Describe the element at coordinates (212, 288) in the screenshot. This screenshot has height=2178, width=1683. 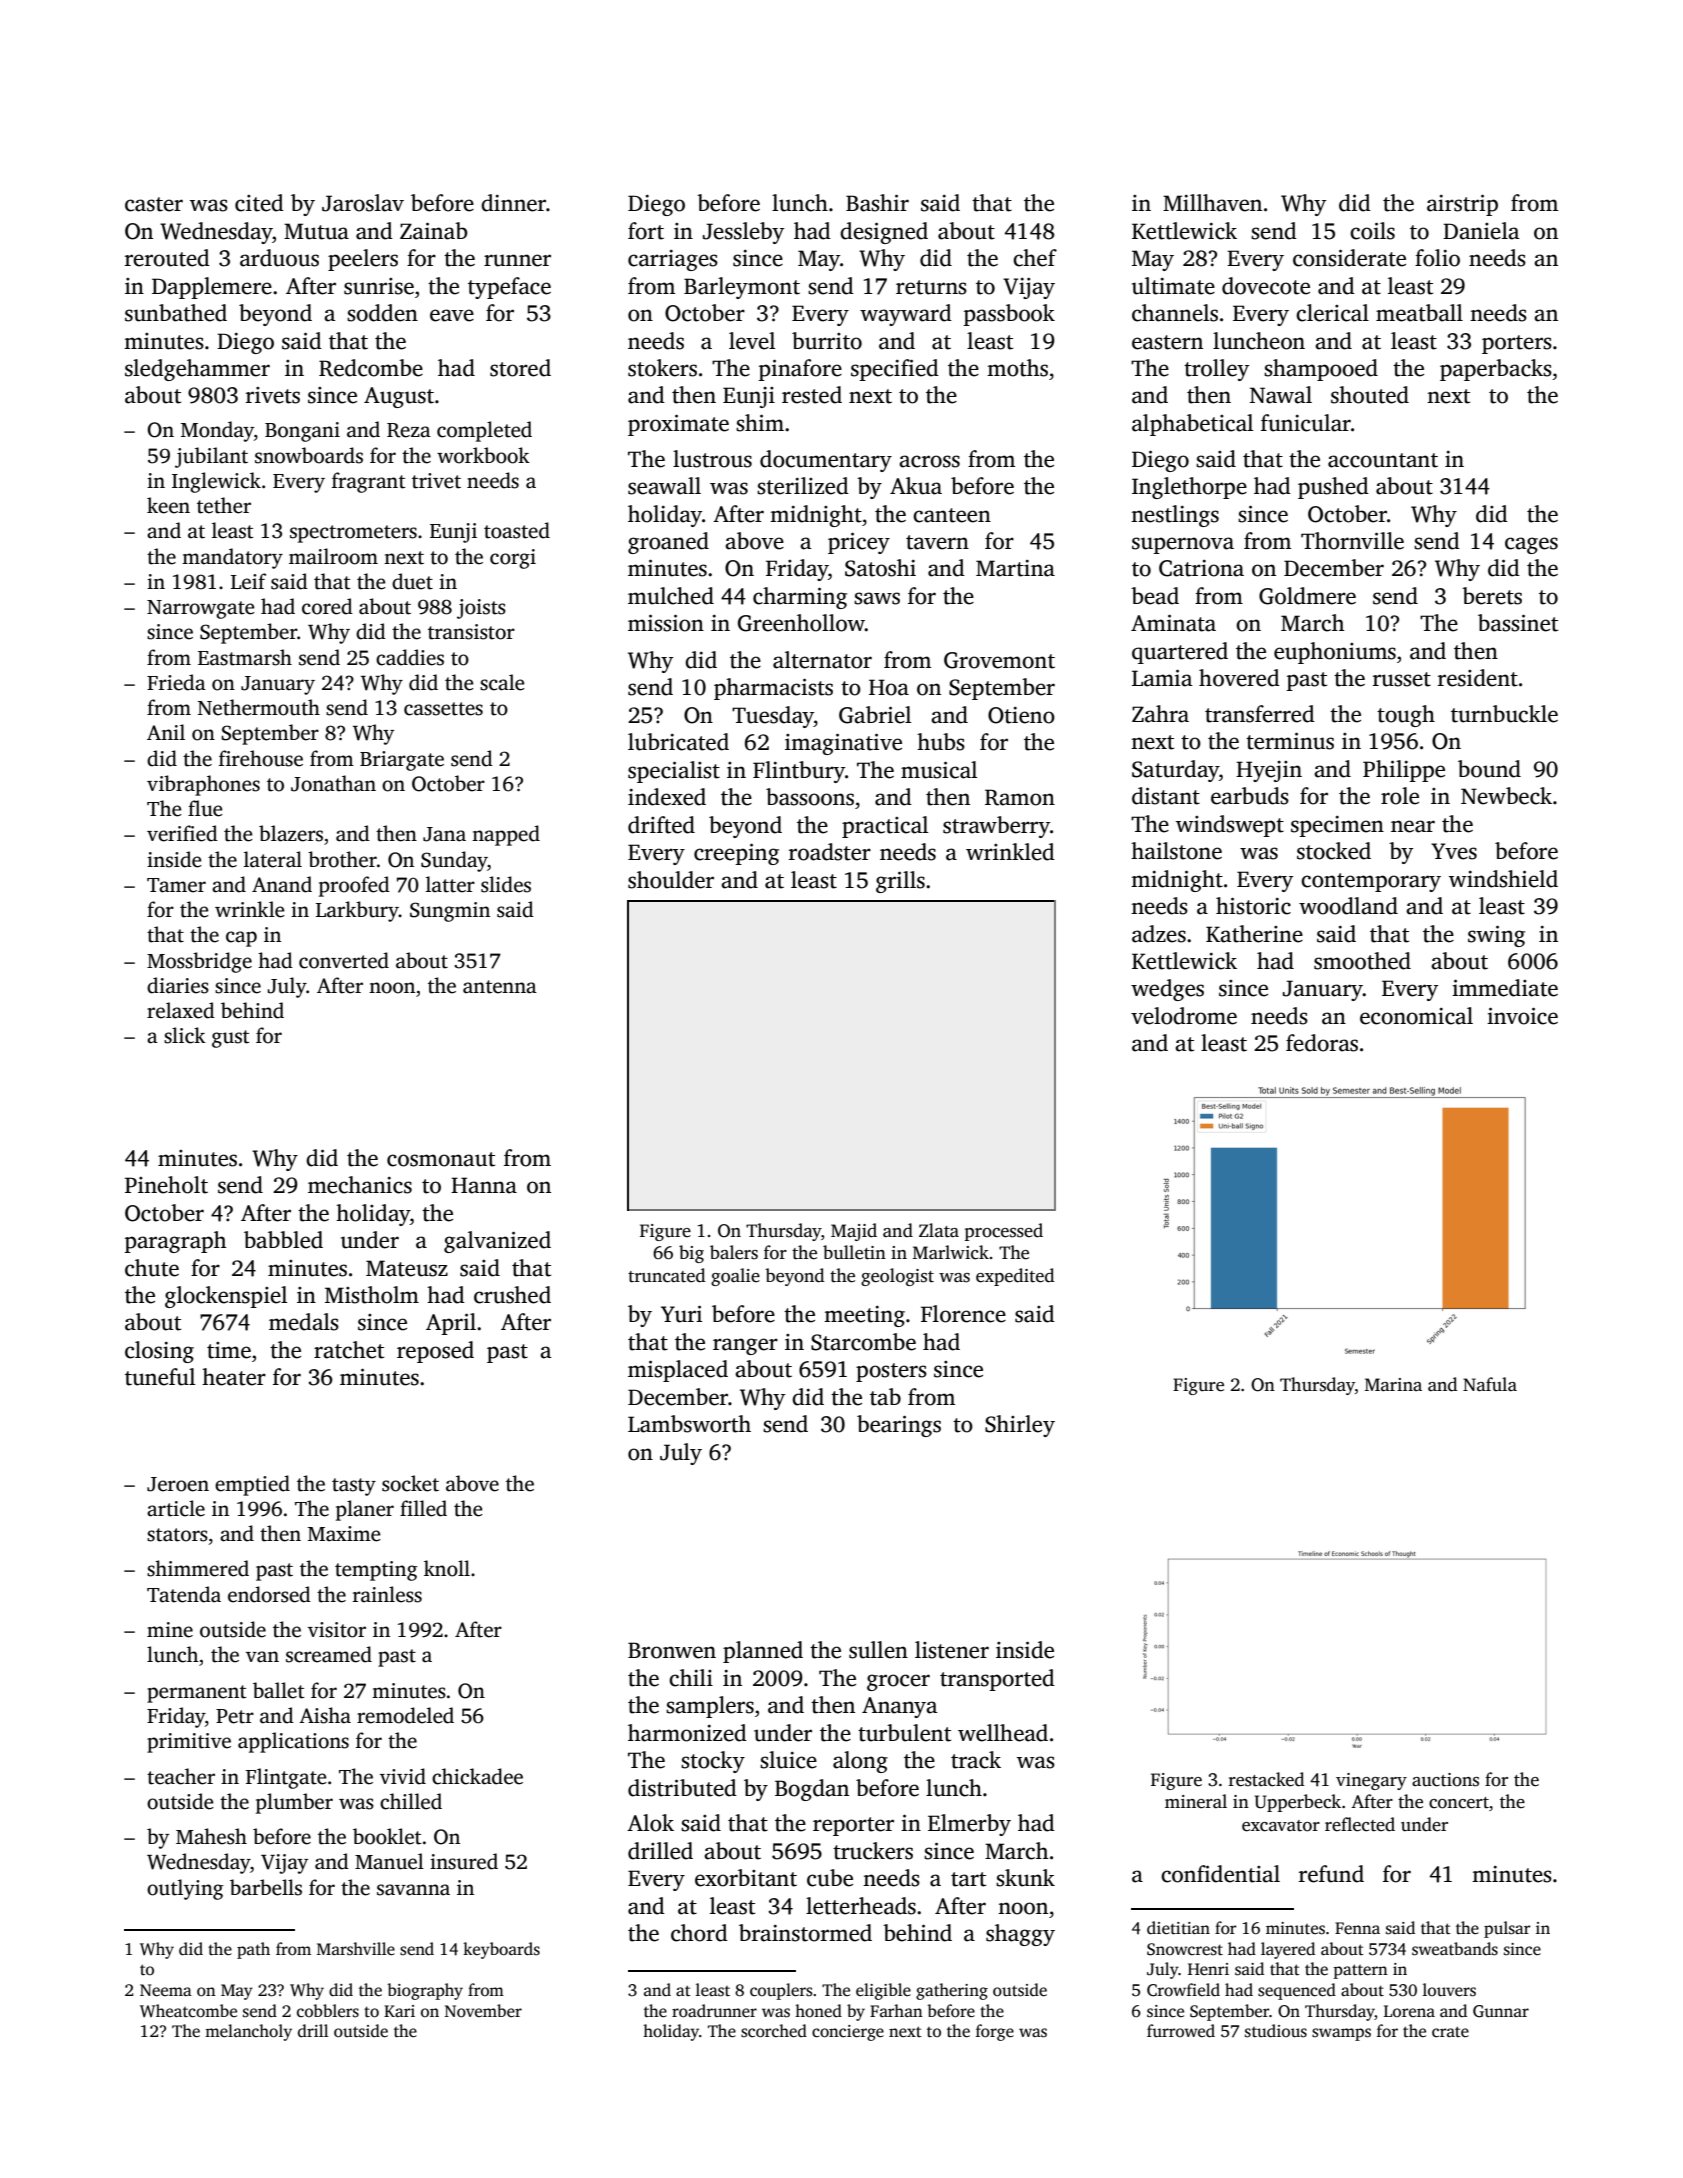
I see `Dapplemere` at that location.
